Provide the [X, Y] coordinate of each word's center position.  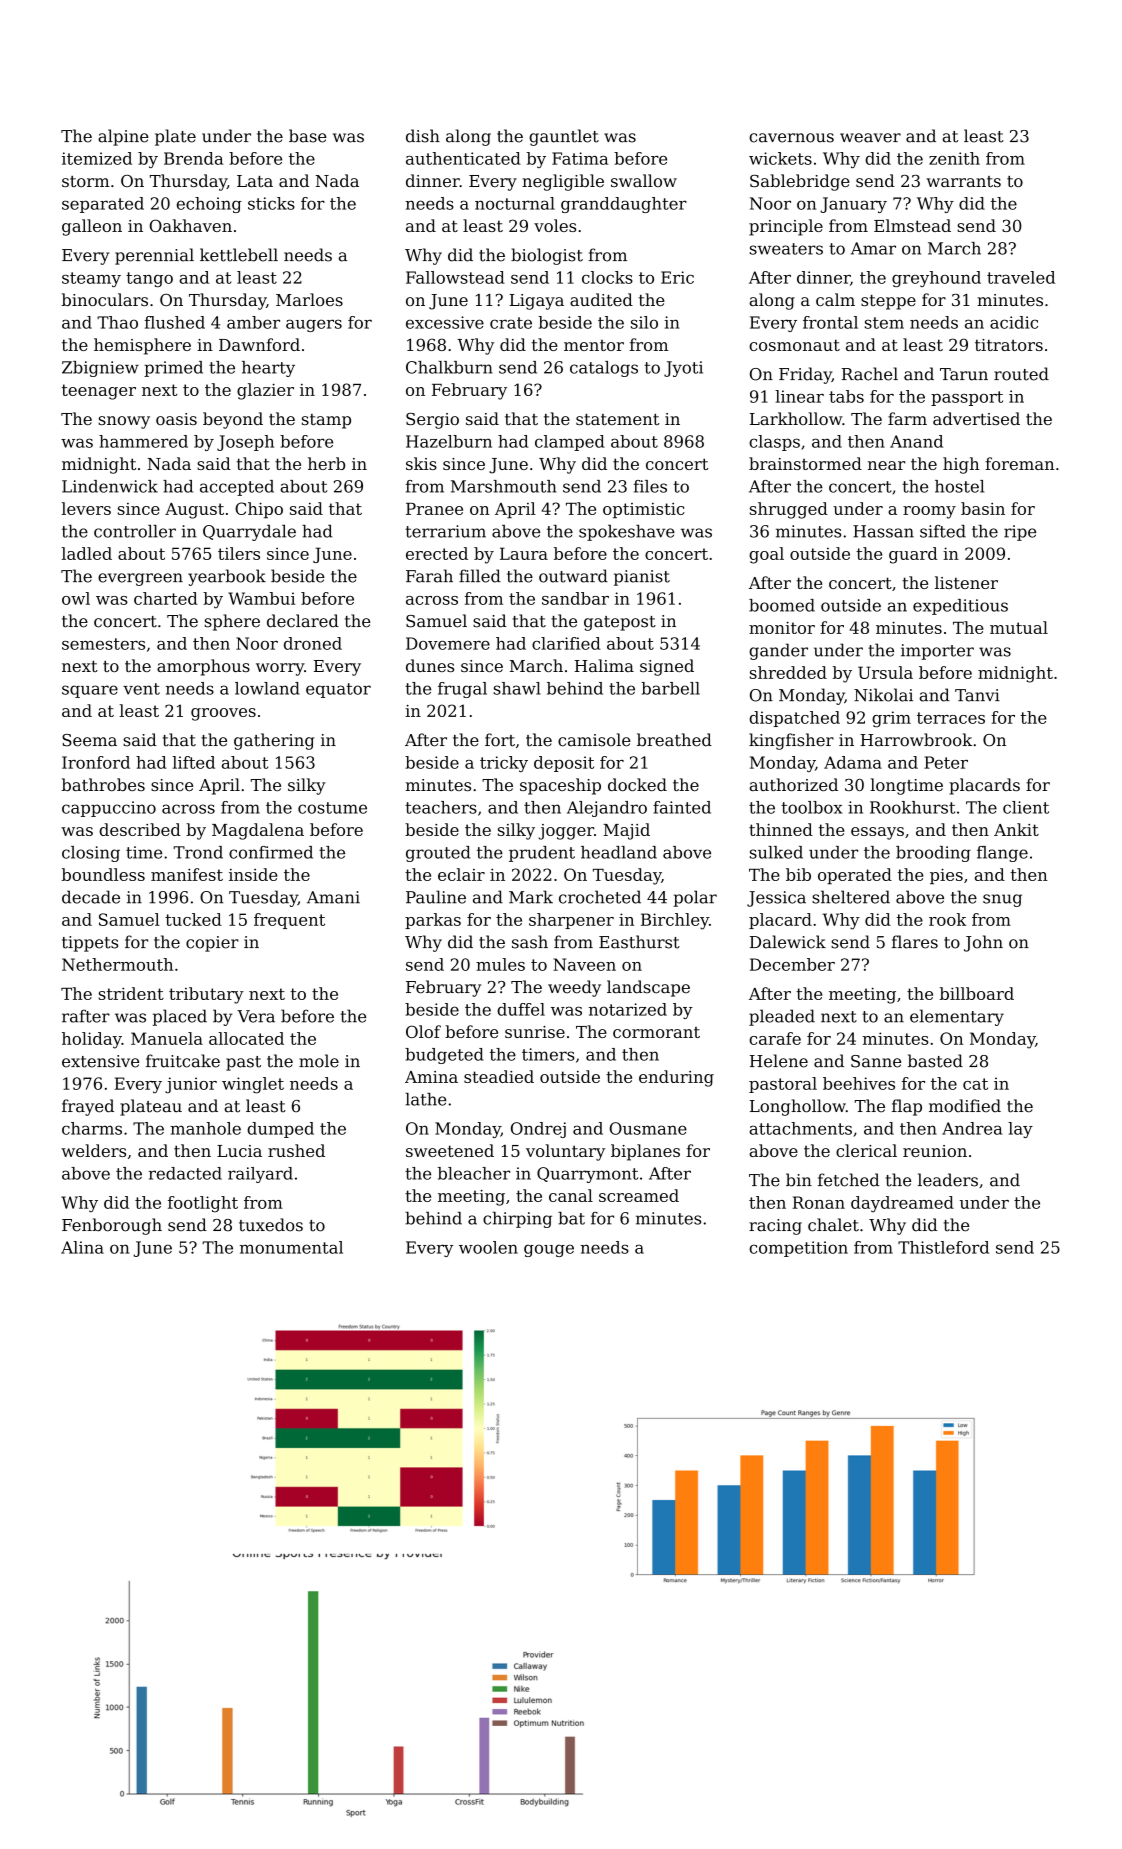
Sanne [876, 1061]
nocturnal [515, 203]
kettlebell [239, 255]
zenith [954, 158]
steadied [499, 1076]
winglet [253, 1085]
